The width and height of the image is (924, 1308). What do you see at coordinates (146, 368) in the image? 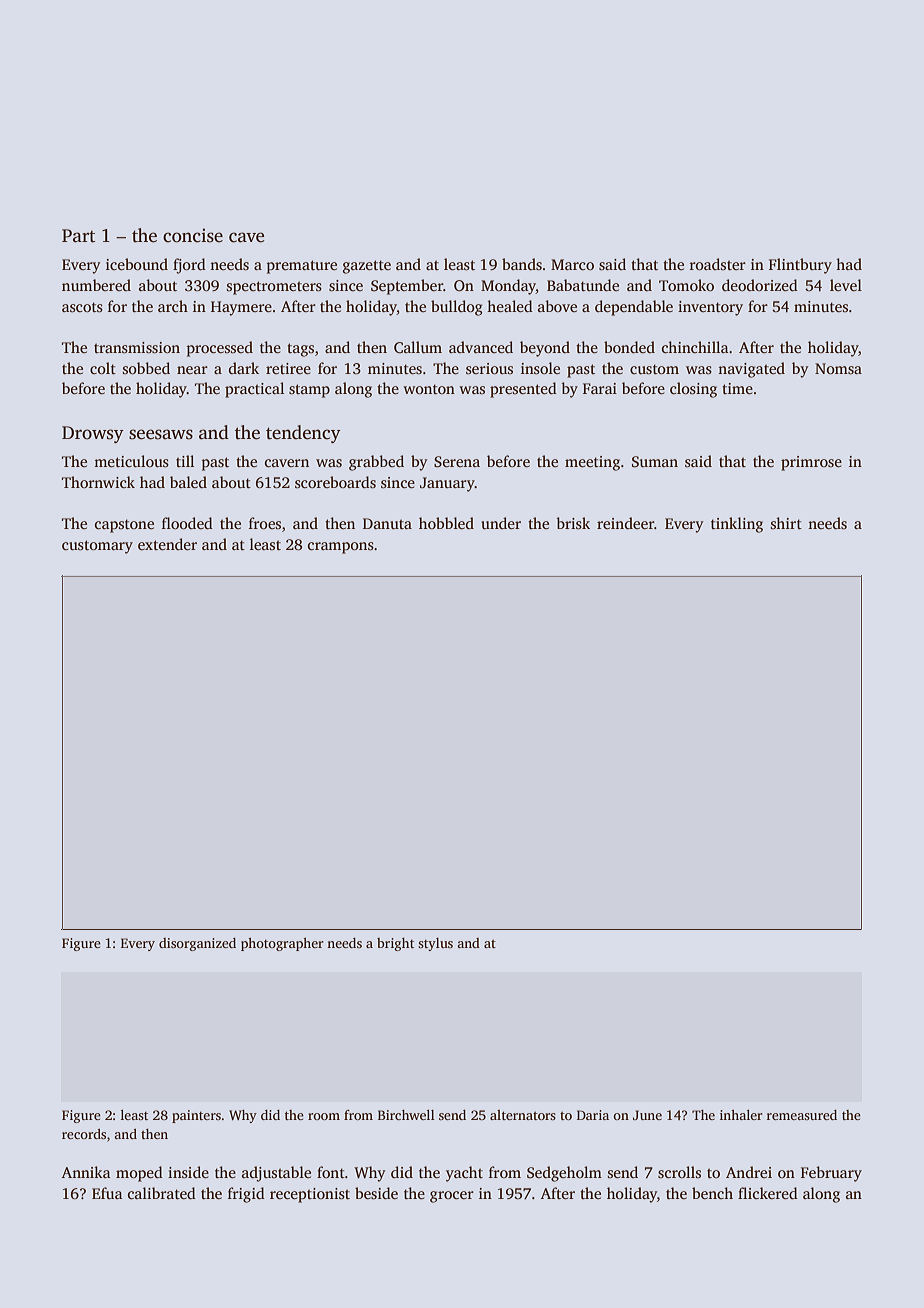
I see `sobbed` at bounding box center [146, 368].
